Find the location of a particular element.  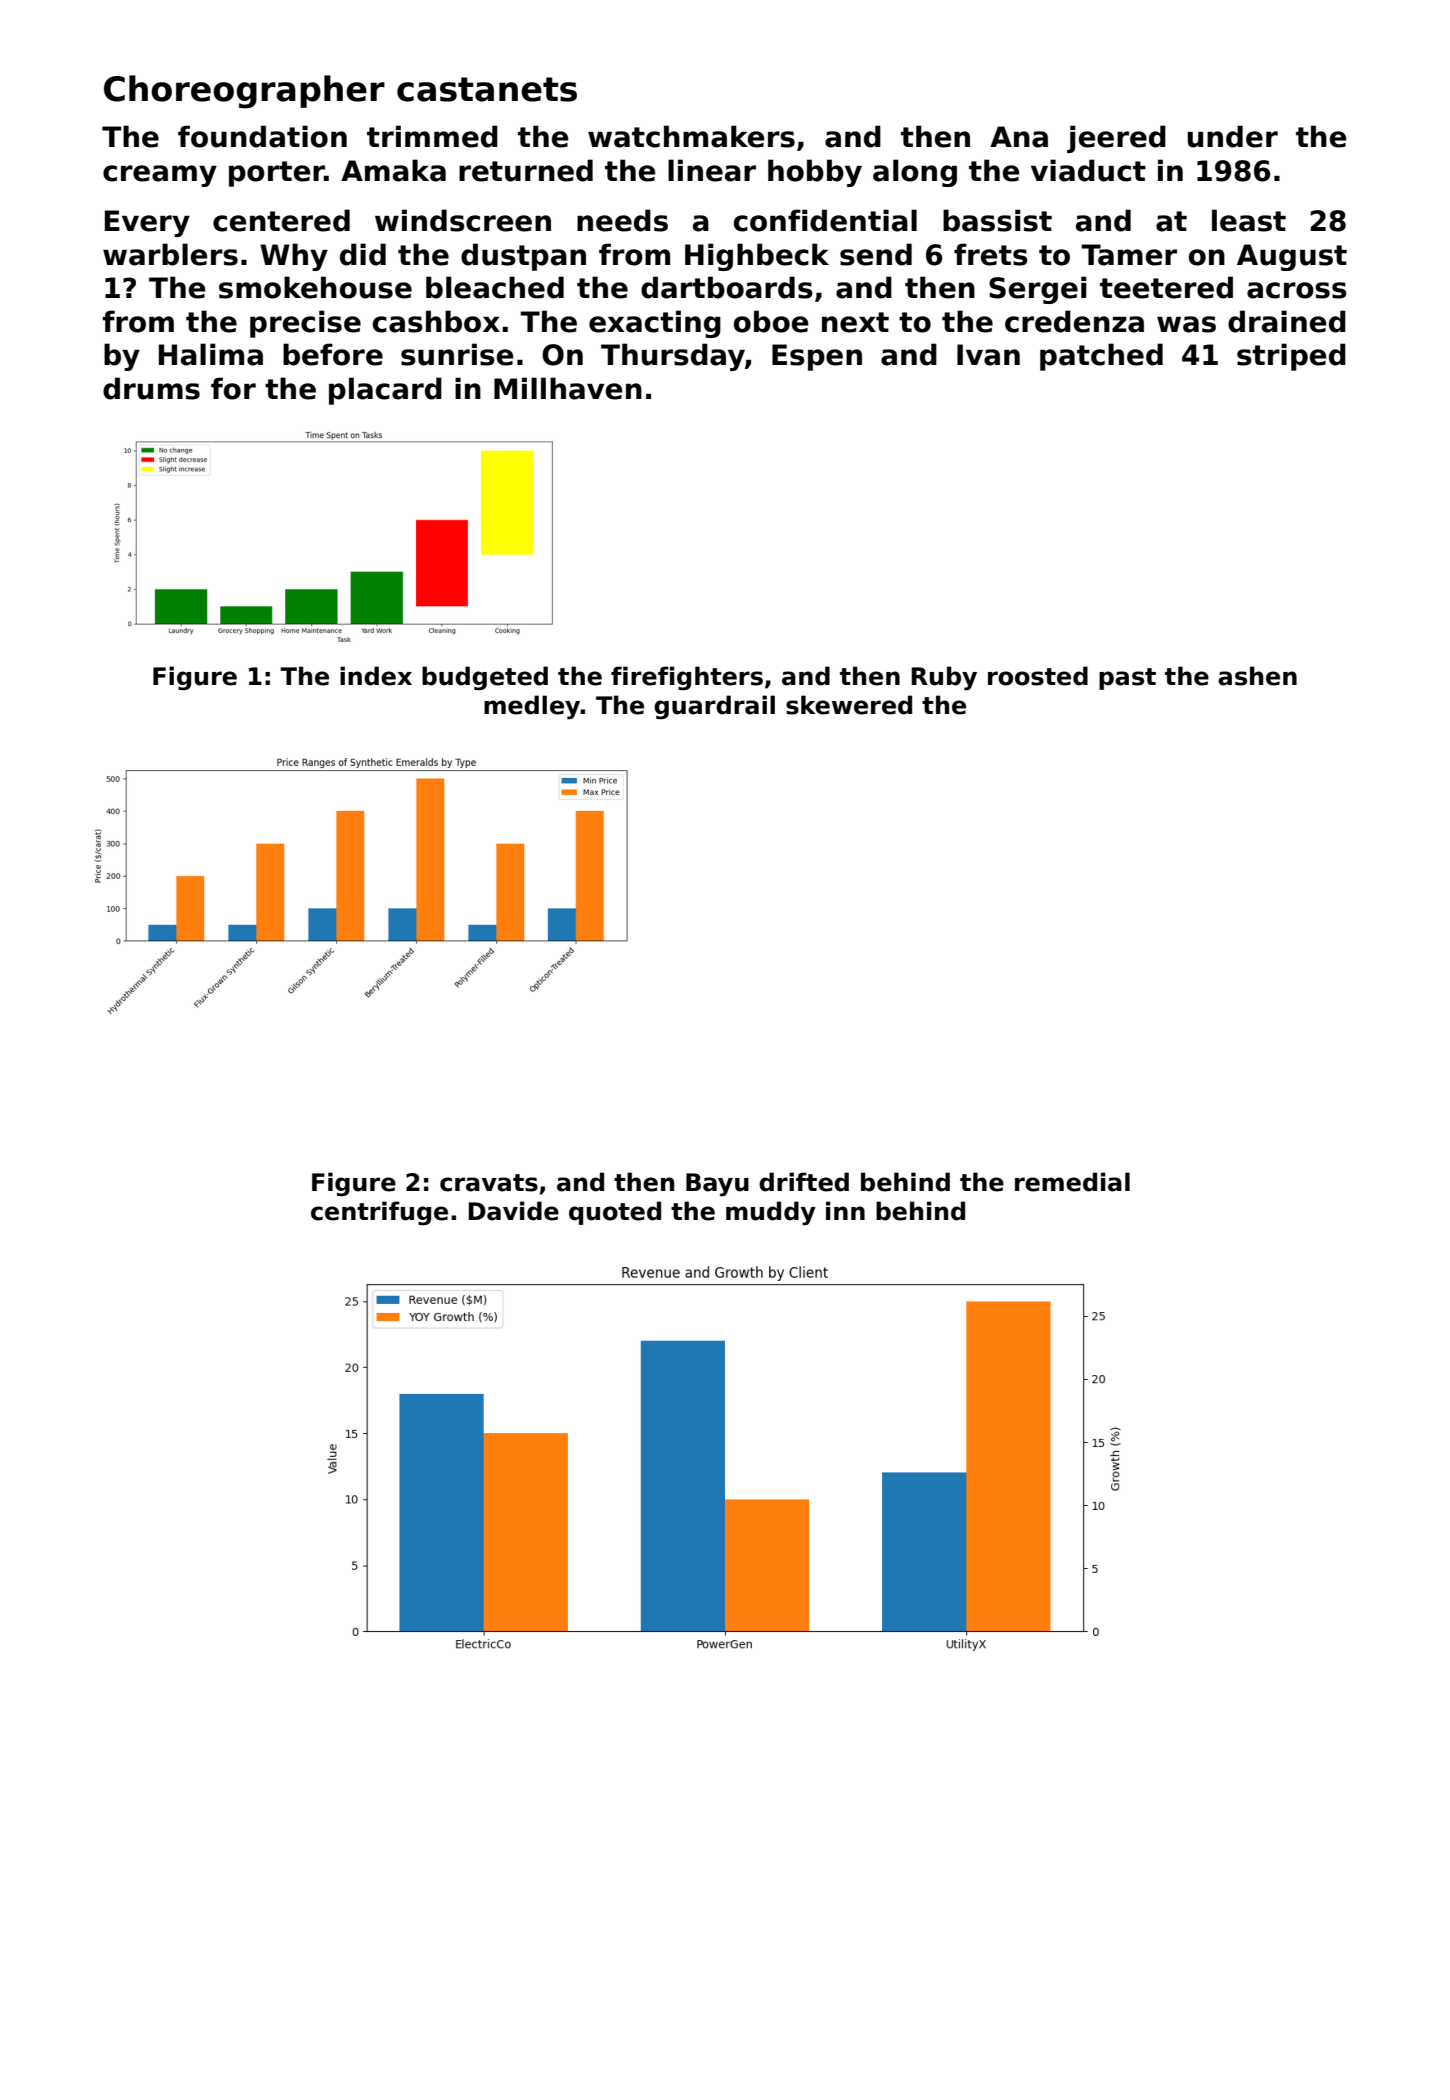

sunrise is located at coordinates (457, 354).
